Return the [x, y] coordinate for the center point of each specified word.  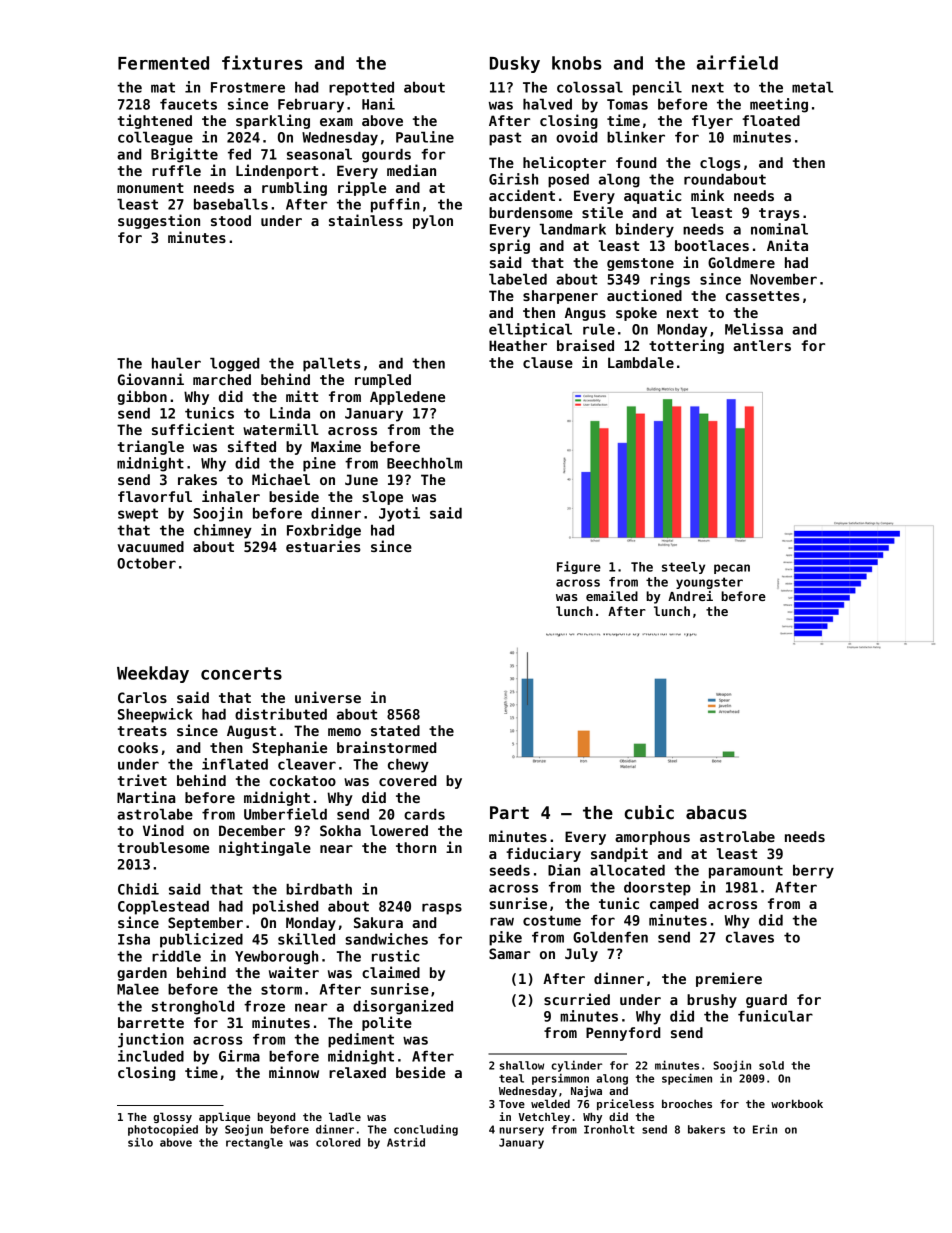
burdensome [531, 212]
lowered [399, 830]
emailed [612, 596]
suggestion [159, 221]
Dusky [515, 64]
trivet [142, 780]
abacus [716, 813]
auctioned [644, 295]
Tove [512, 1104]
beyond [276, 1117]
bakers [706, 1129]
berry [813, 872]
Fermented [163, 63]
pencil [657, 88]
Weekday [153, 674]
